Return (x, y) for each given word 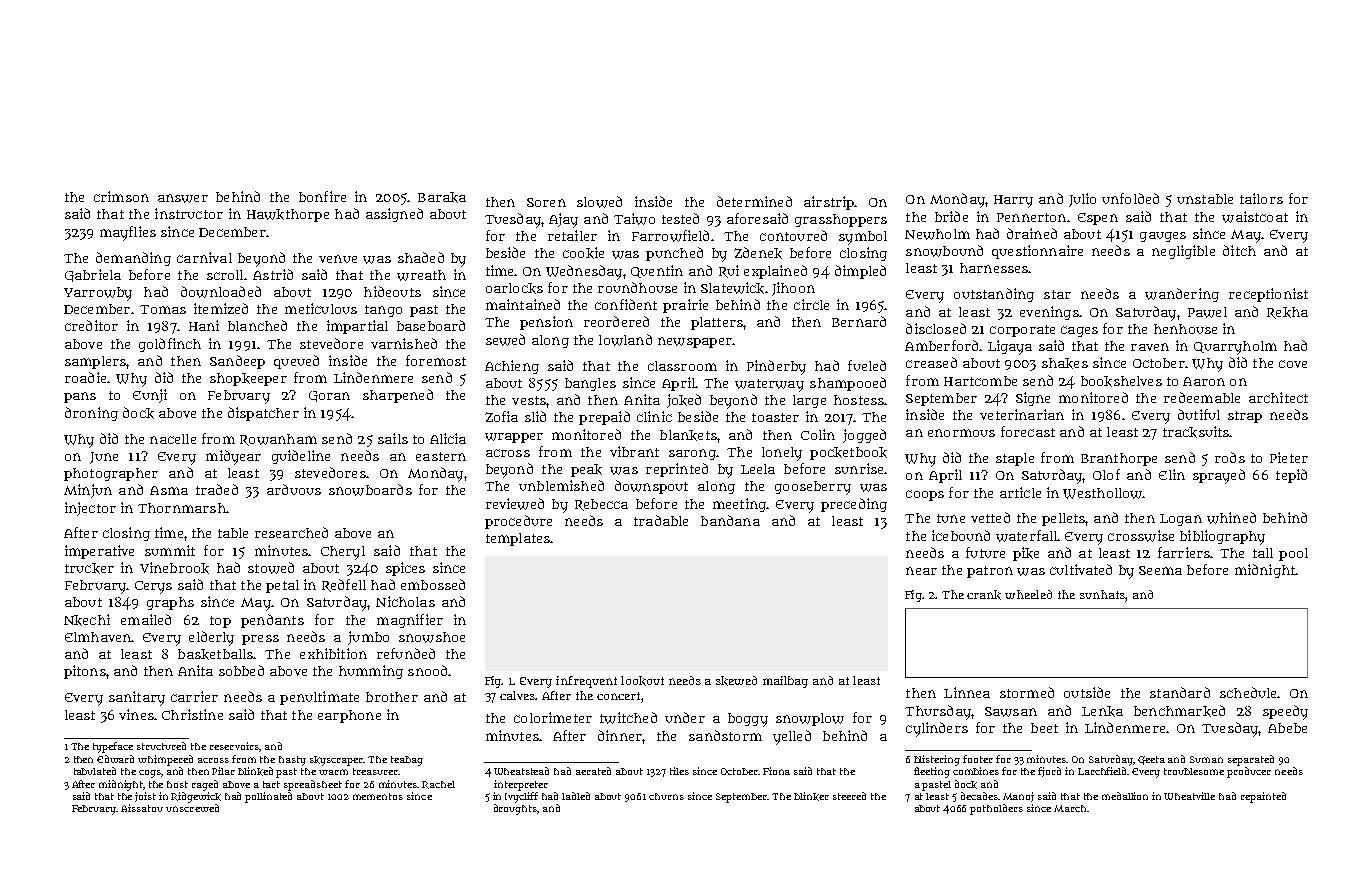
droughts (515, 809)
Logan (1181, 520)
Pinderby (776, 367)
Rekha (1287, 313)
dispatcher (263, 414)
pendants (272, 621)
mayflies (128, 233)
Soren (546, 202)
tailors (1261, 198)
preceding (854, 505)
